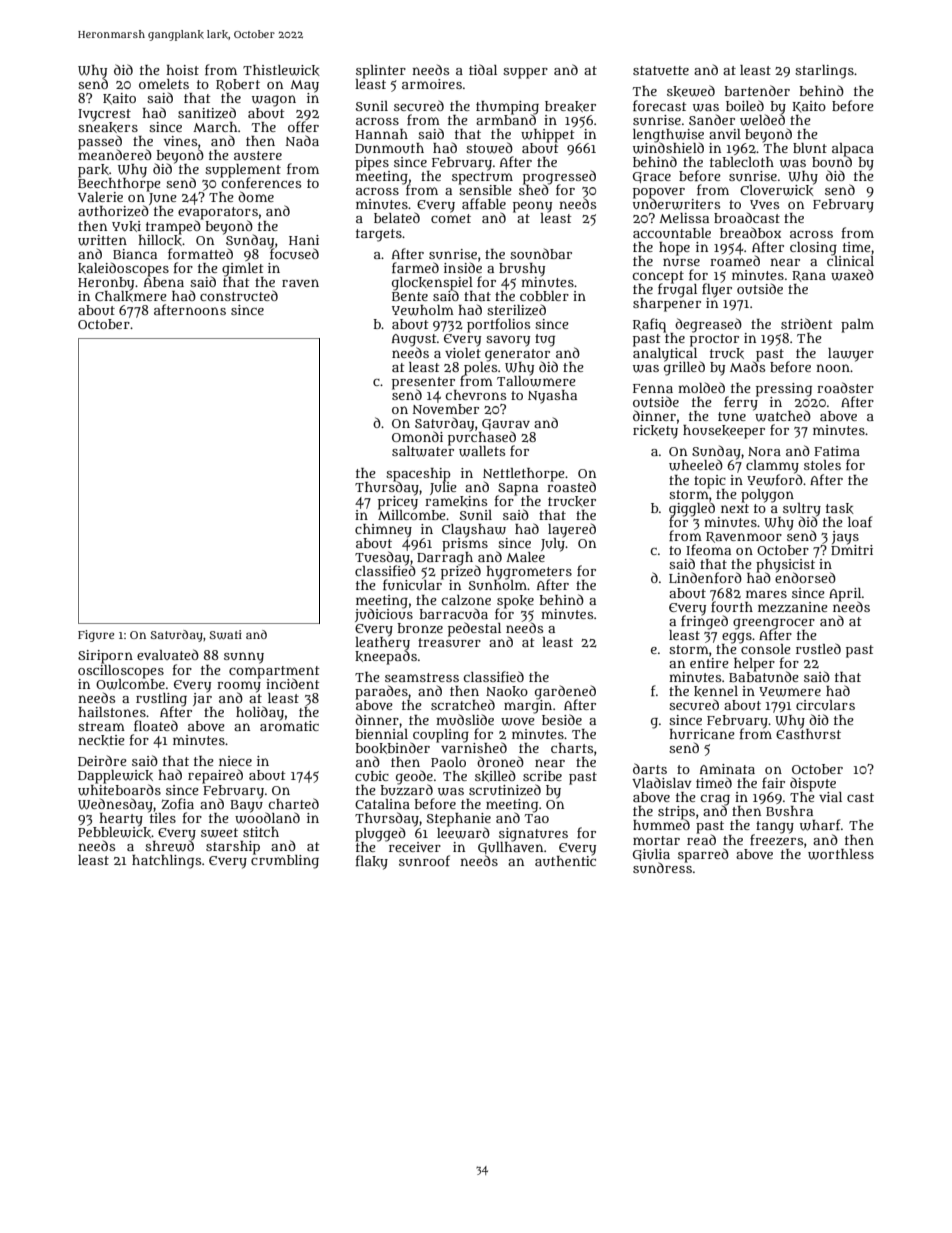  What do you see at coordinates (537, 818) in the screenshot?
I see `Tao` at bounding box center [537, 818].
